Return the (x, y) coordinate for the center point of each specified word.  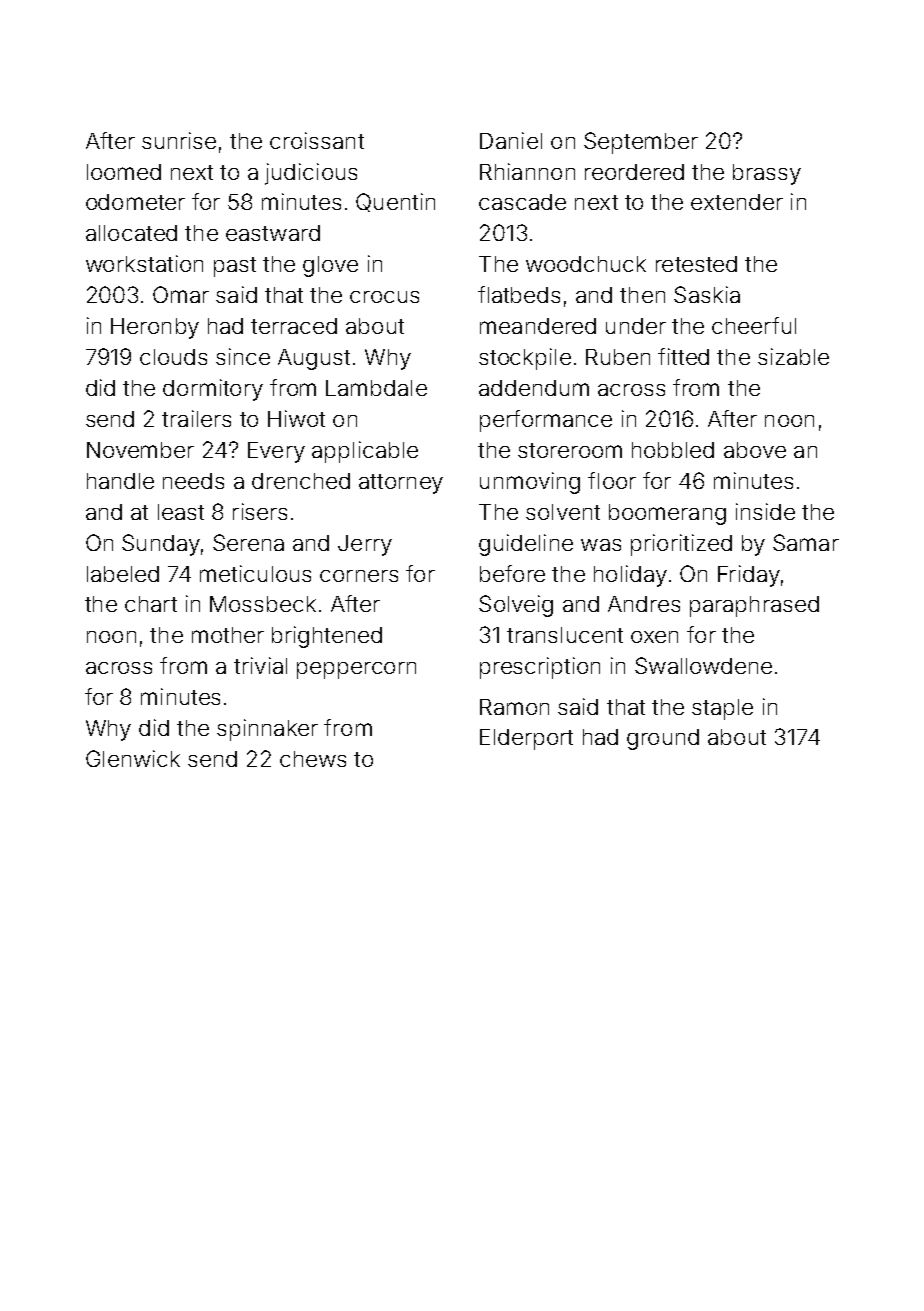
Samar (806, 542)
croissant (317, 140)
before (512, 573)
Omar (181, 294)
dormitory (213, 390)
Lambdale (376, 388)
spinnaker (267, 730)
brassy (767, 174)
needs (193, 481)
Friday (749, 576)
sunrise (179, 140)
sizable (793, 356)
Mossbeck (263, 604)
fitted (683, 356)
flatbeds (519, 294)
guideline (526, 545)
